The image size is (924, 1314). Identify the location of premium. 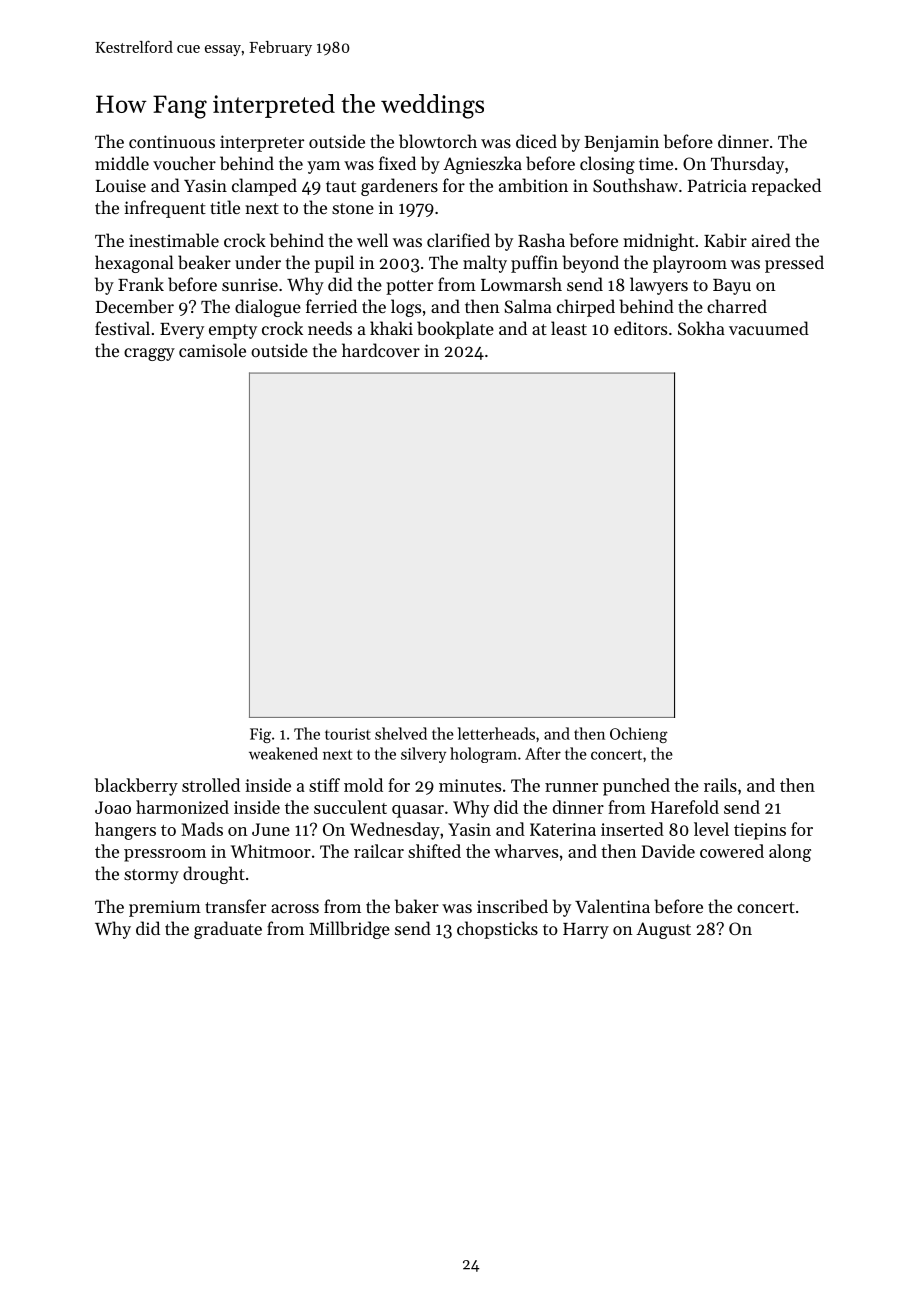
(165, 908).
